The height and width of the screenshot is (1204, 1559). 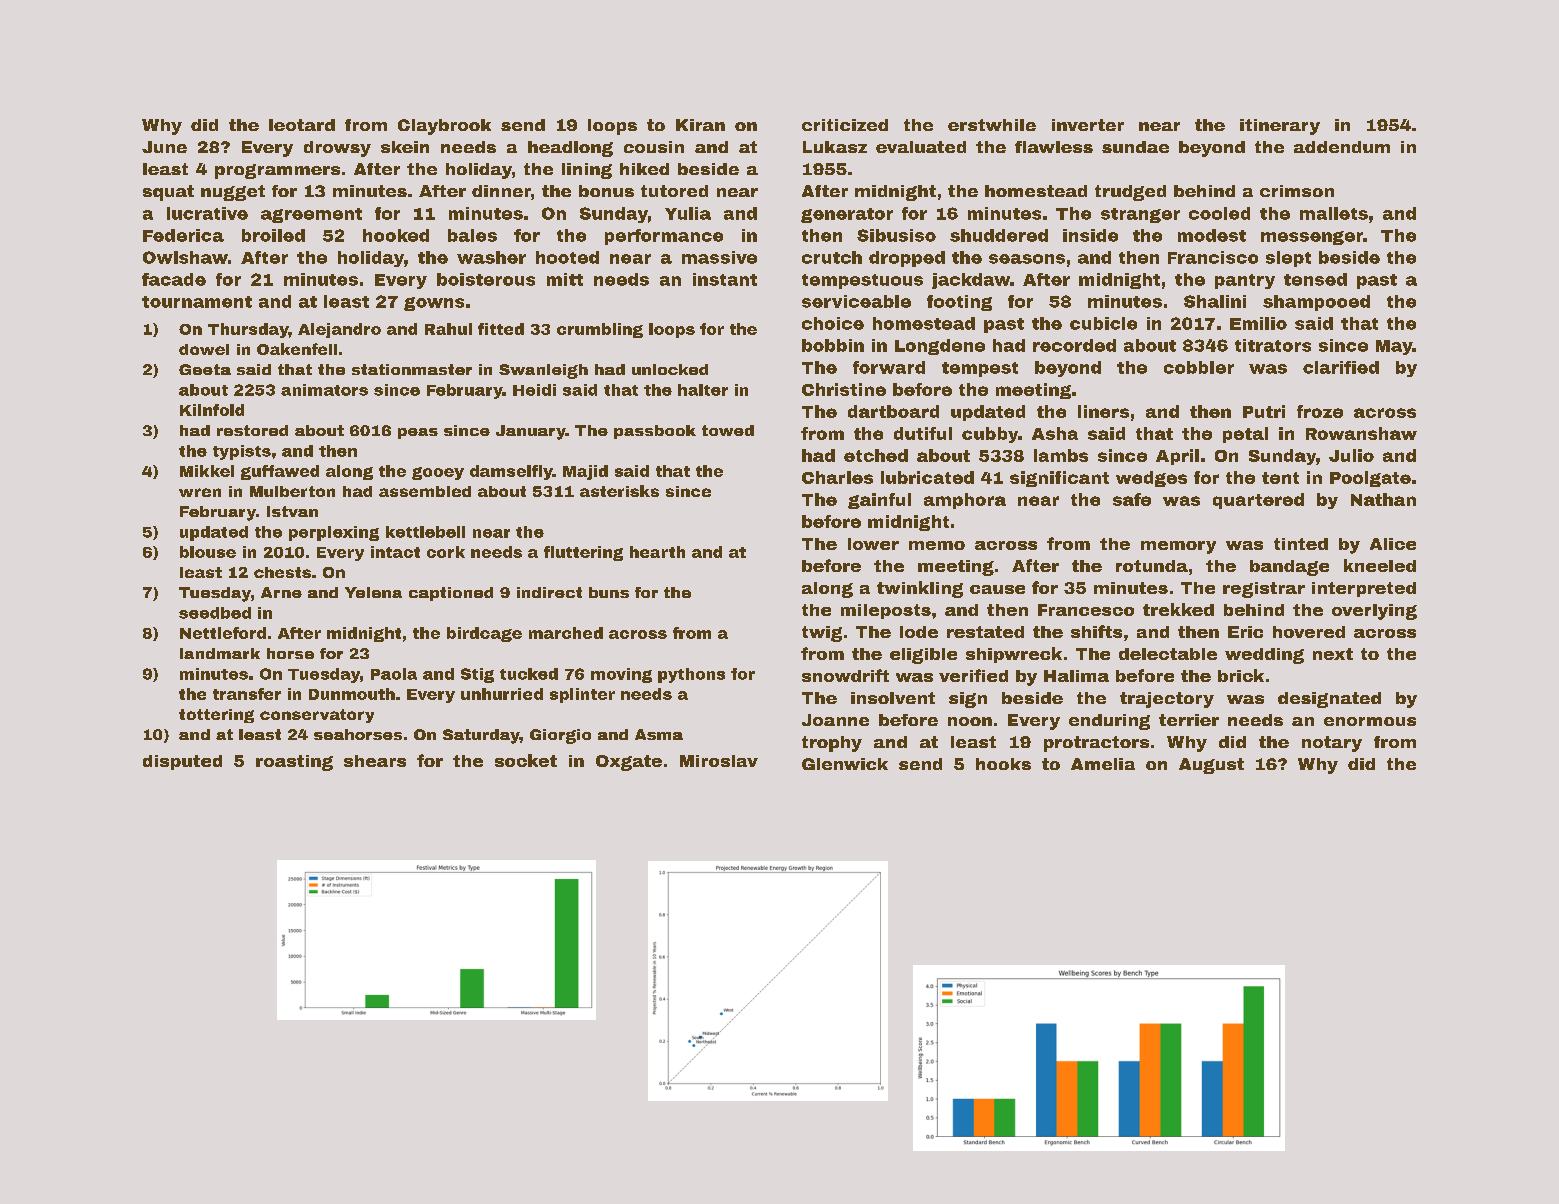 I want to click on notary, so click(x=1332, y=744).
